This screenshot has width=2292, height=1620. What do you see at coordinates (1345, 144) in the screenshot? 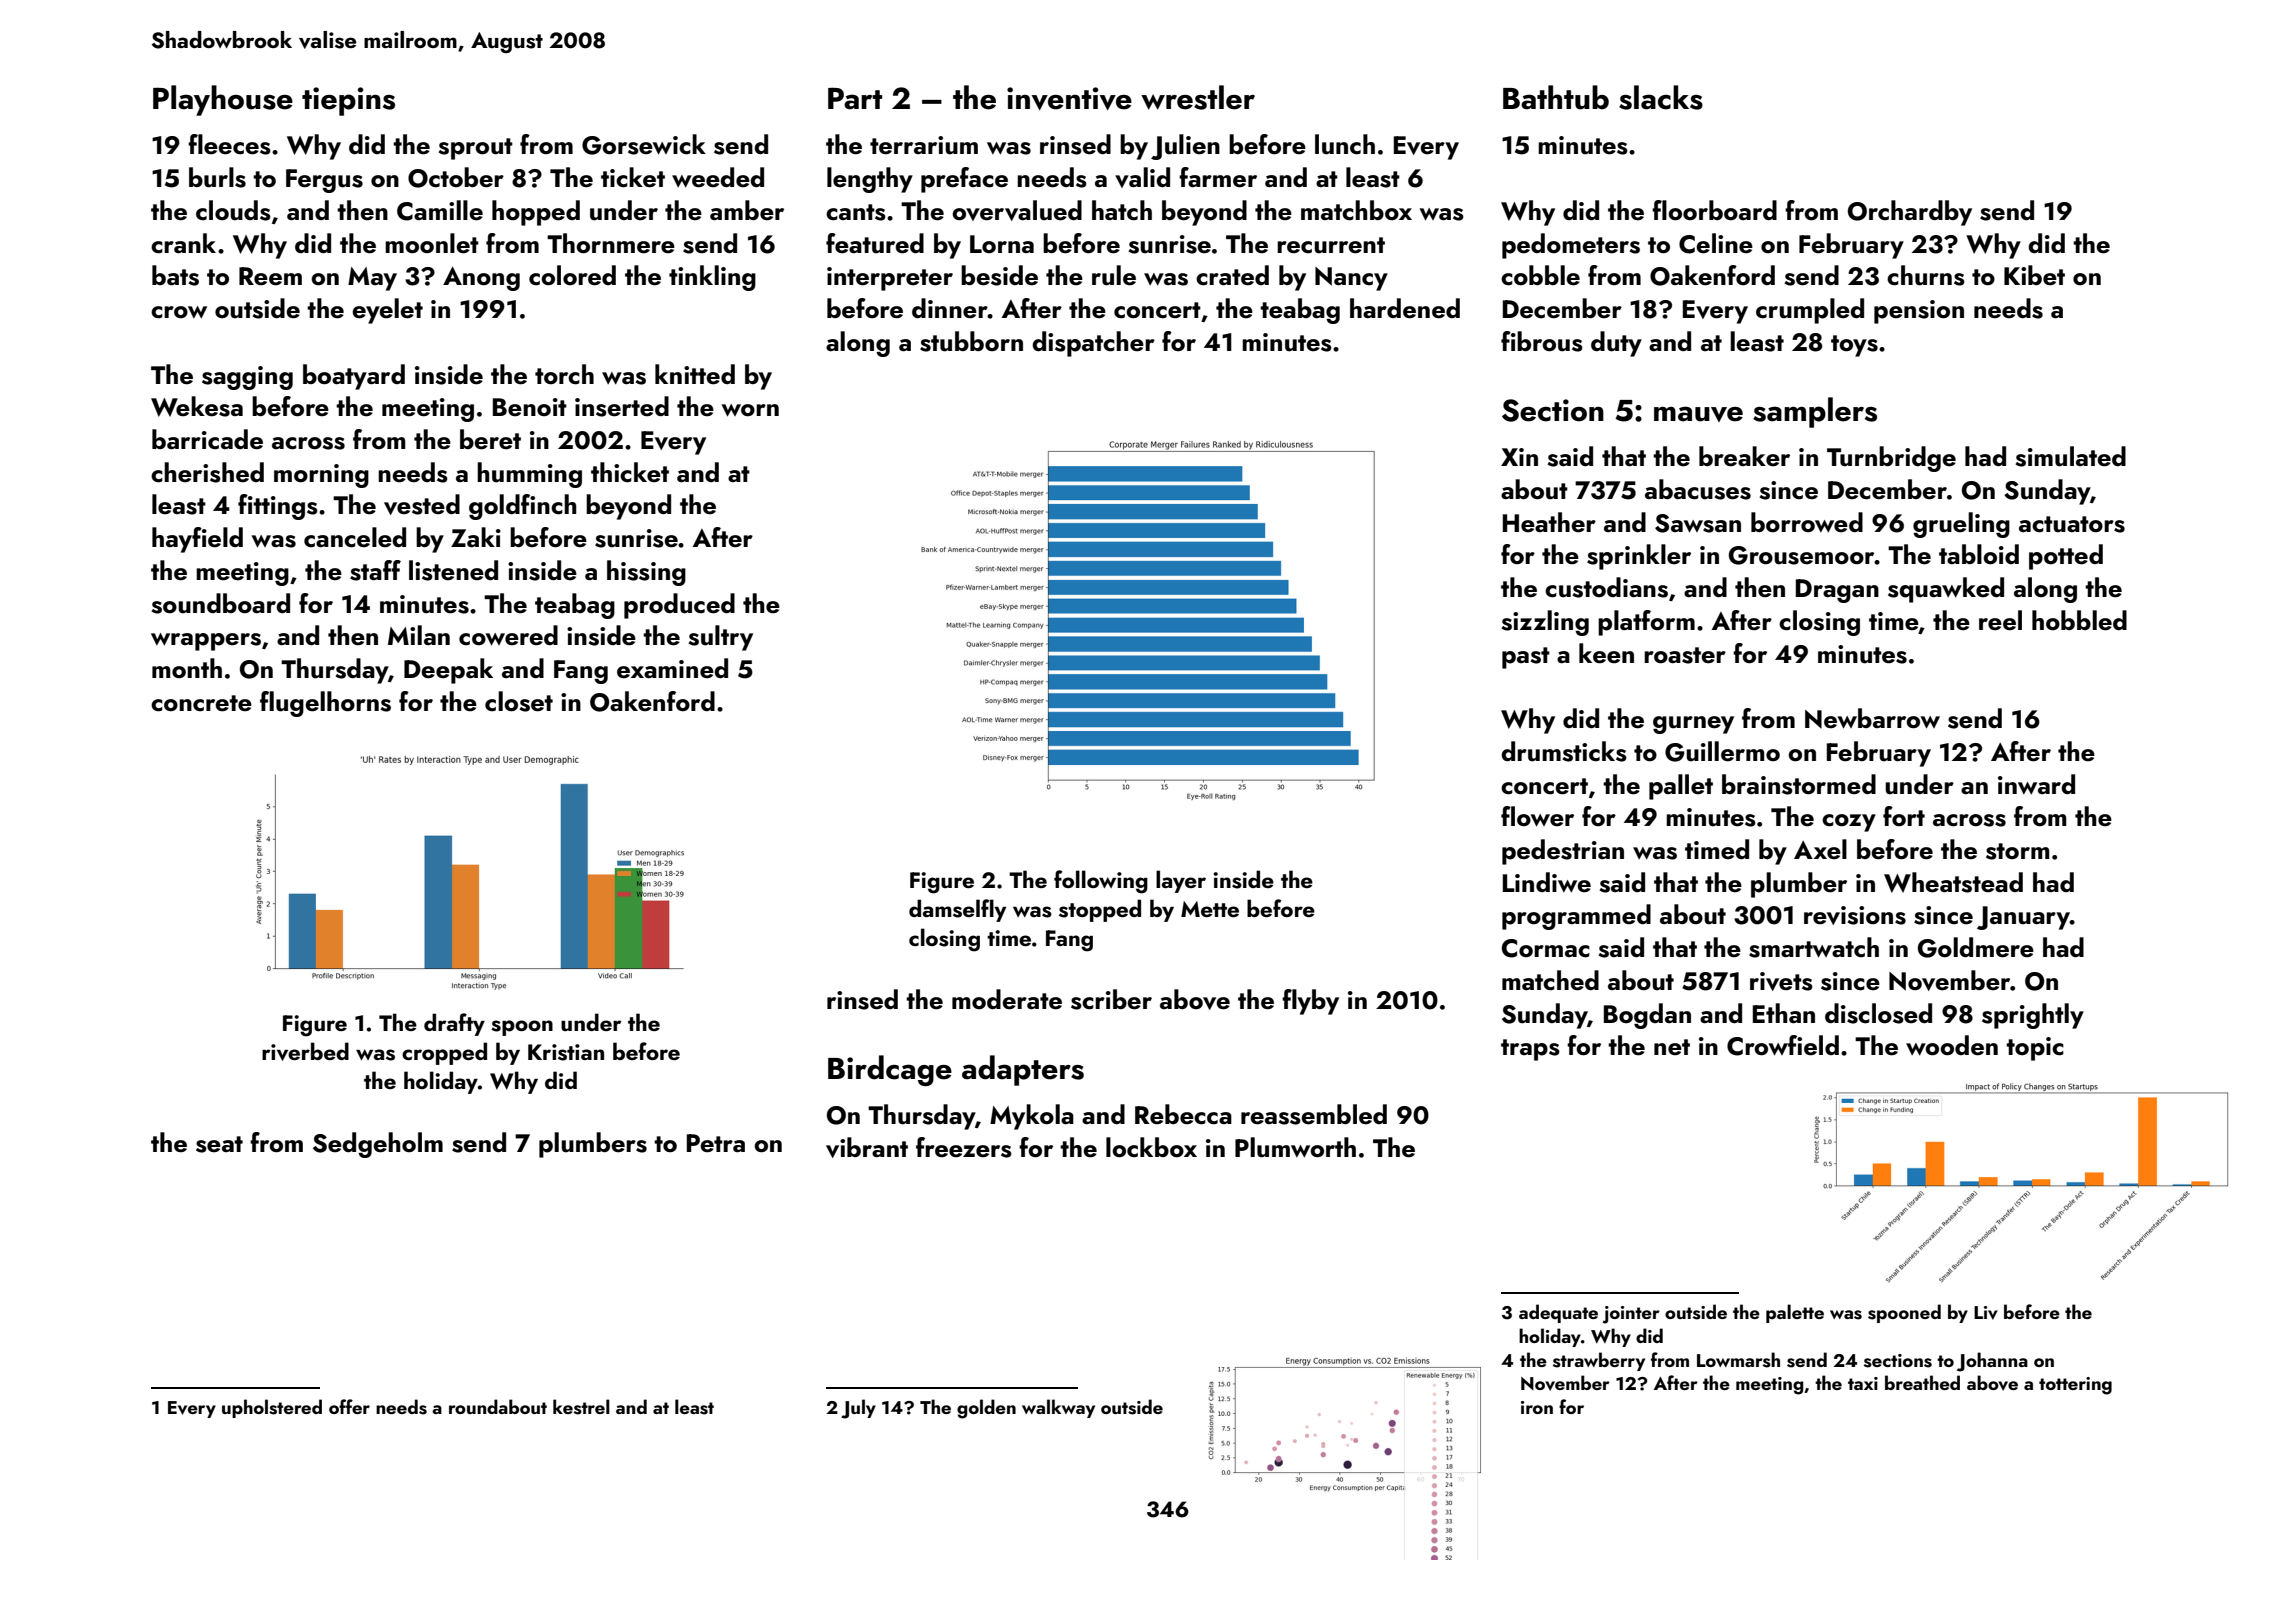
I see `lunch` at bounding box center [1345, 144].
